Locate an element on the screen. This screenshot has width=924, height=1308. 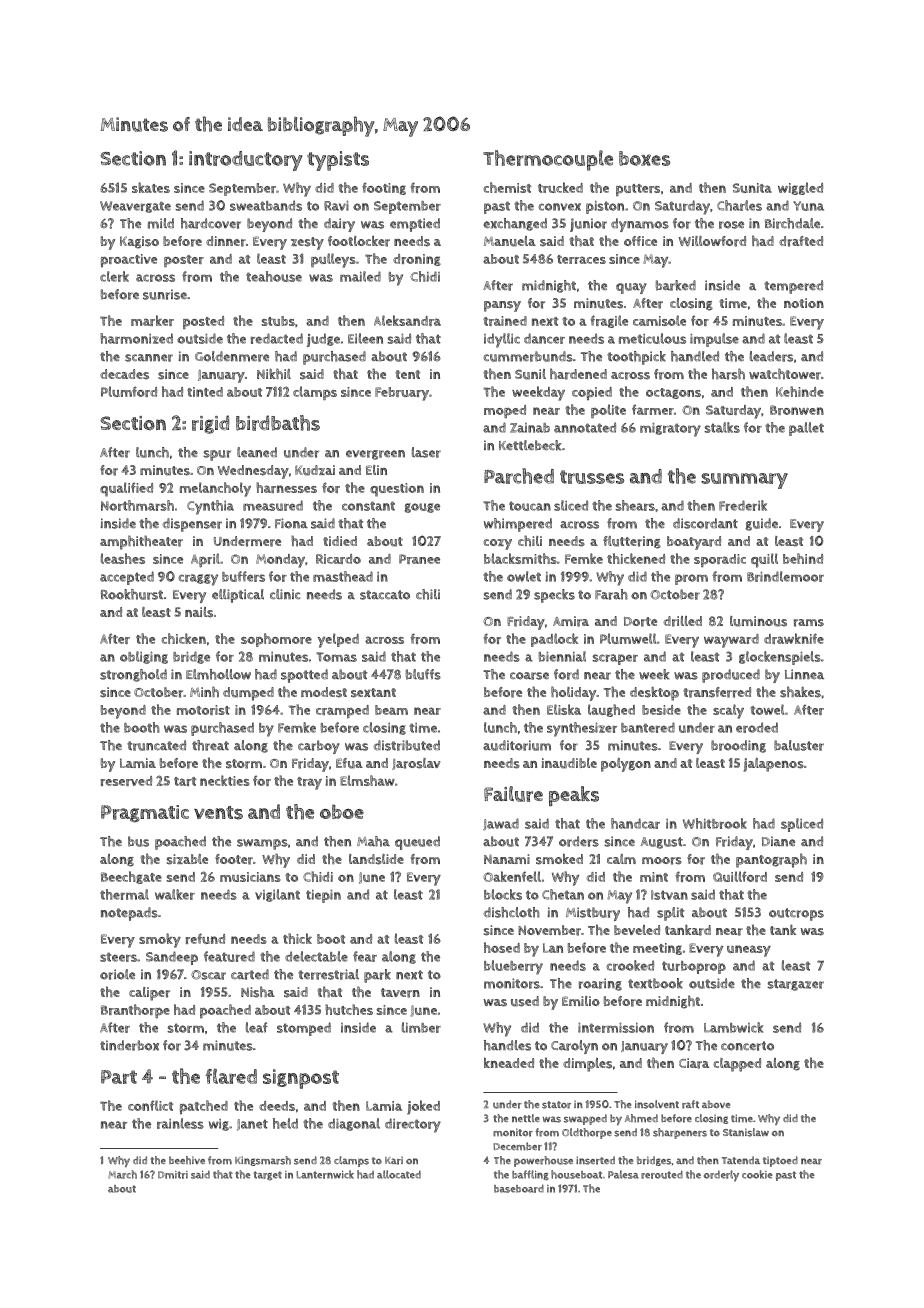
truncated is located at coordinates (156, 745).
